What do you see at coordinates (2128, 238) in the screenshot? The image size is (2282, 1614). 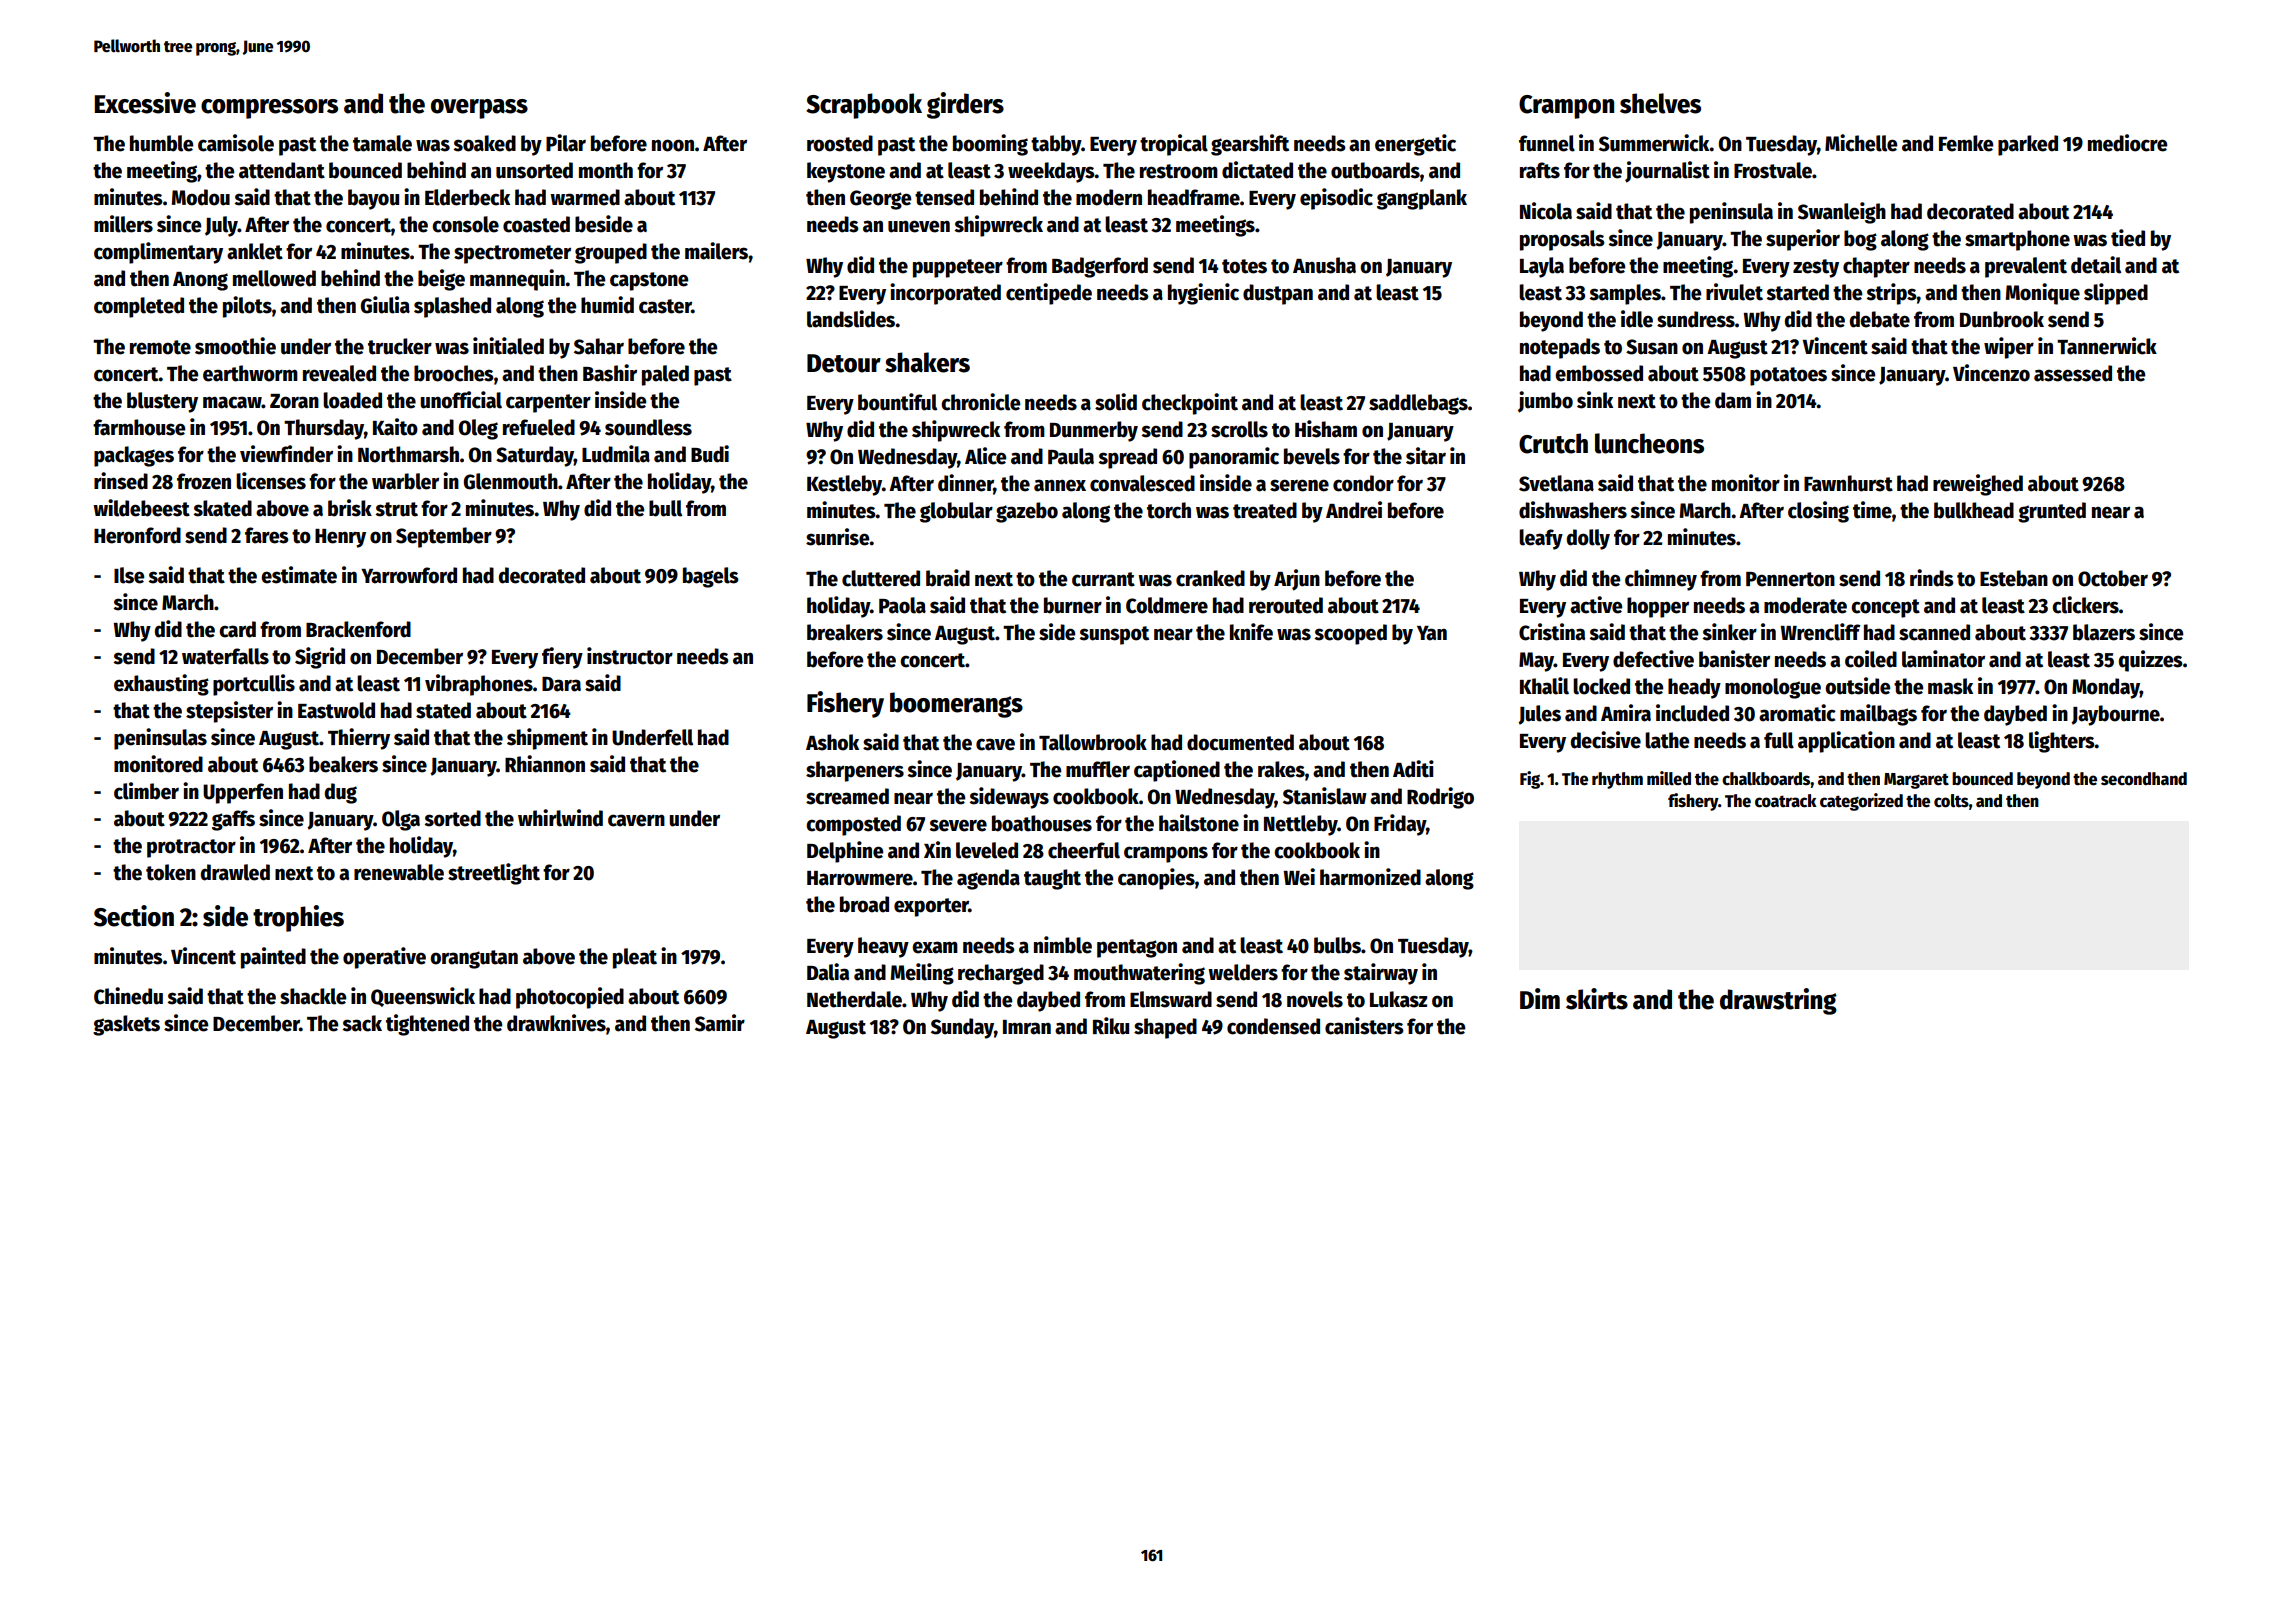 I see `tied` at bounding box center [2128, 238].
